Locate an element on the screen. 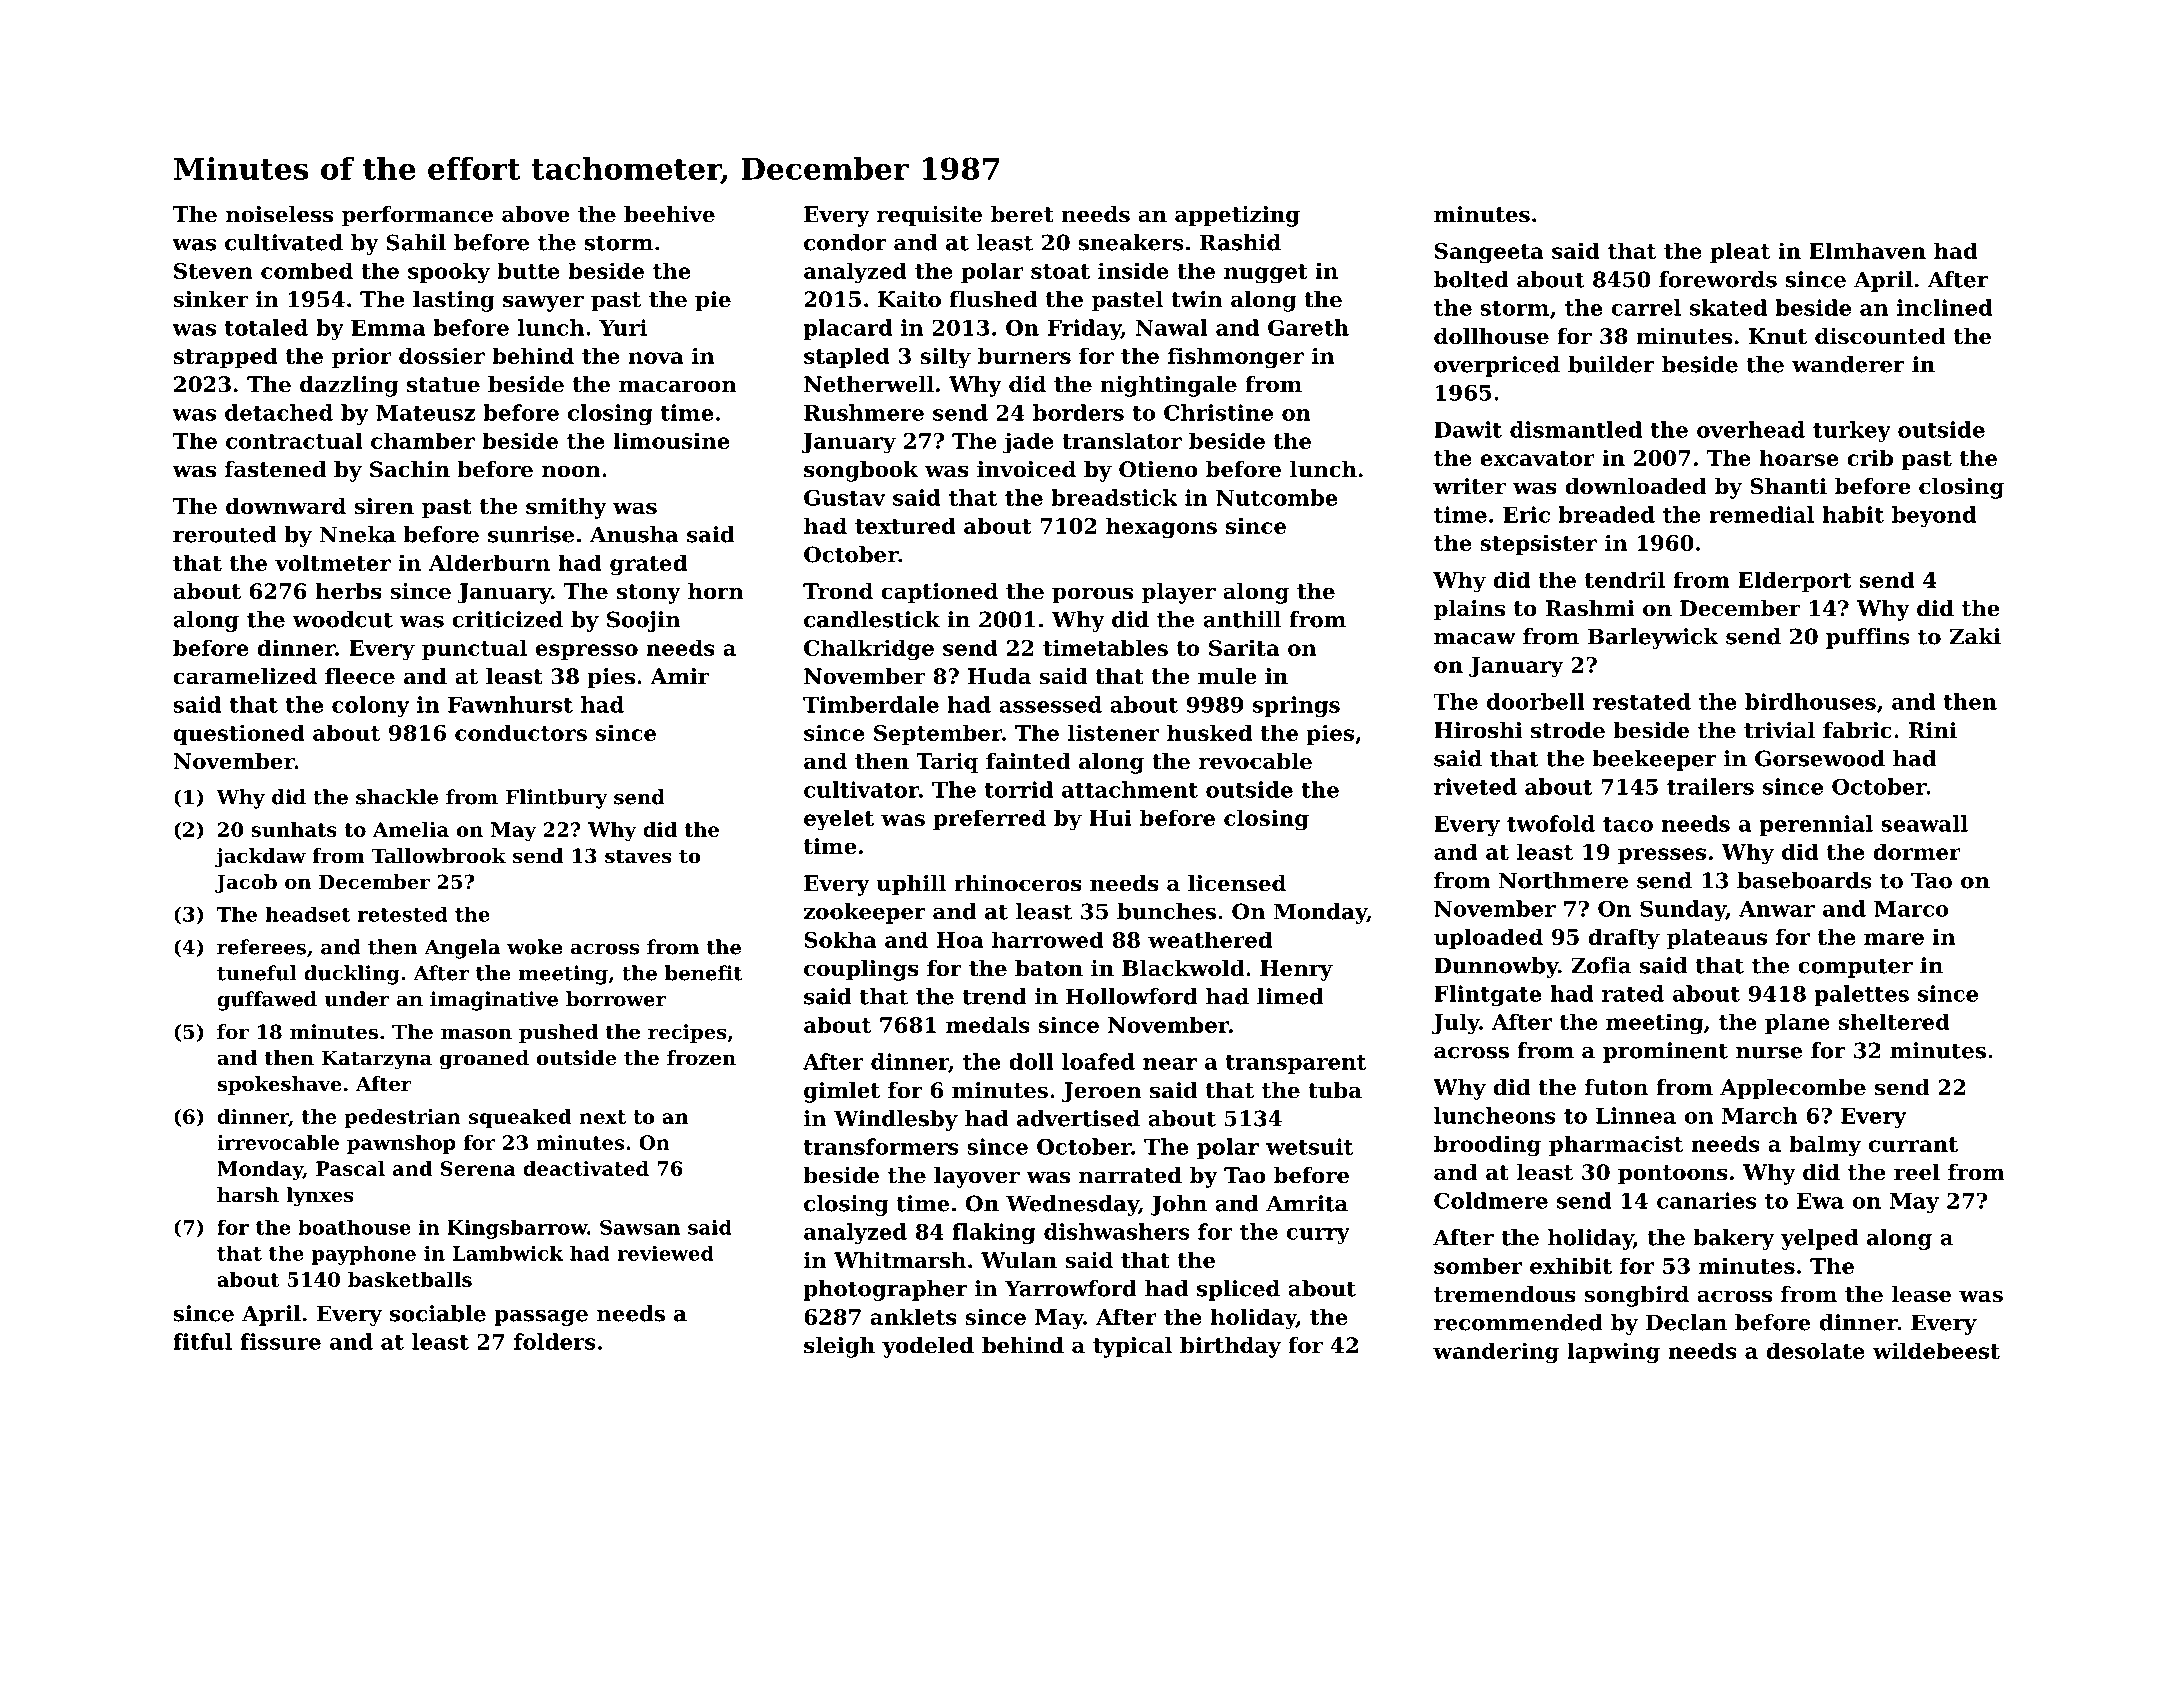  staves is located at coordinates (638, 856).
